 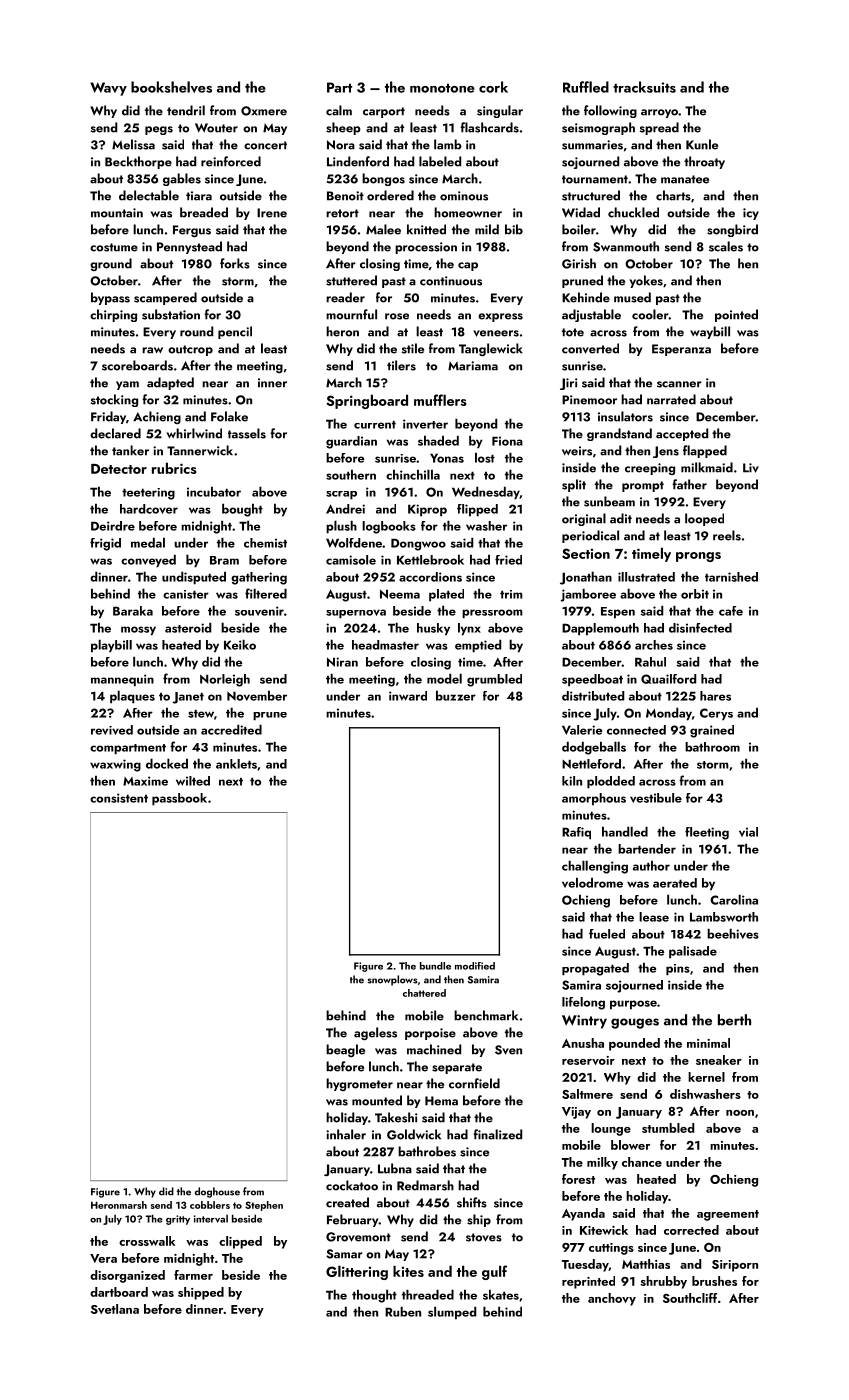 What do you see at coordinates (644, 87) in the screenshot?
I see `tracksuits` at bounding box center [644, 87].
